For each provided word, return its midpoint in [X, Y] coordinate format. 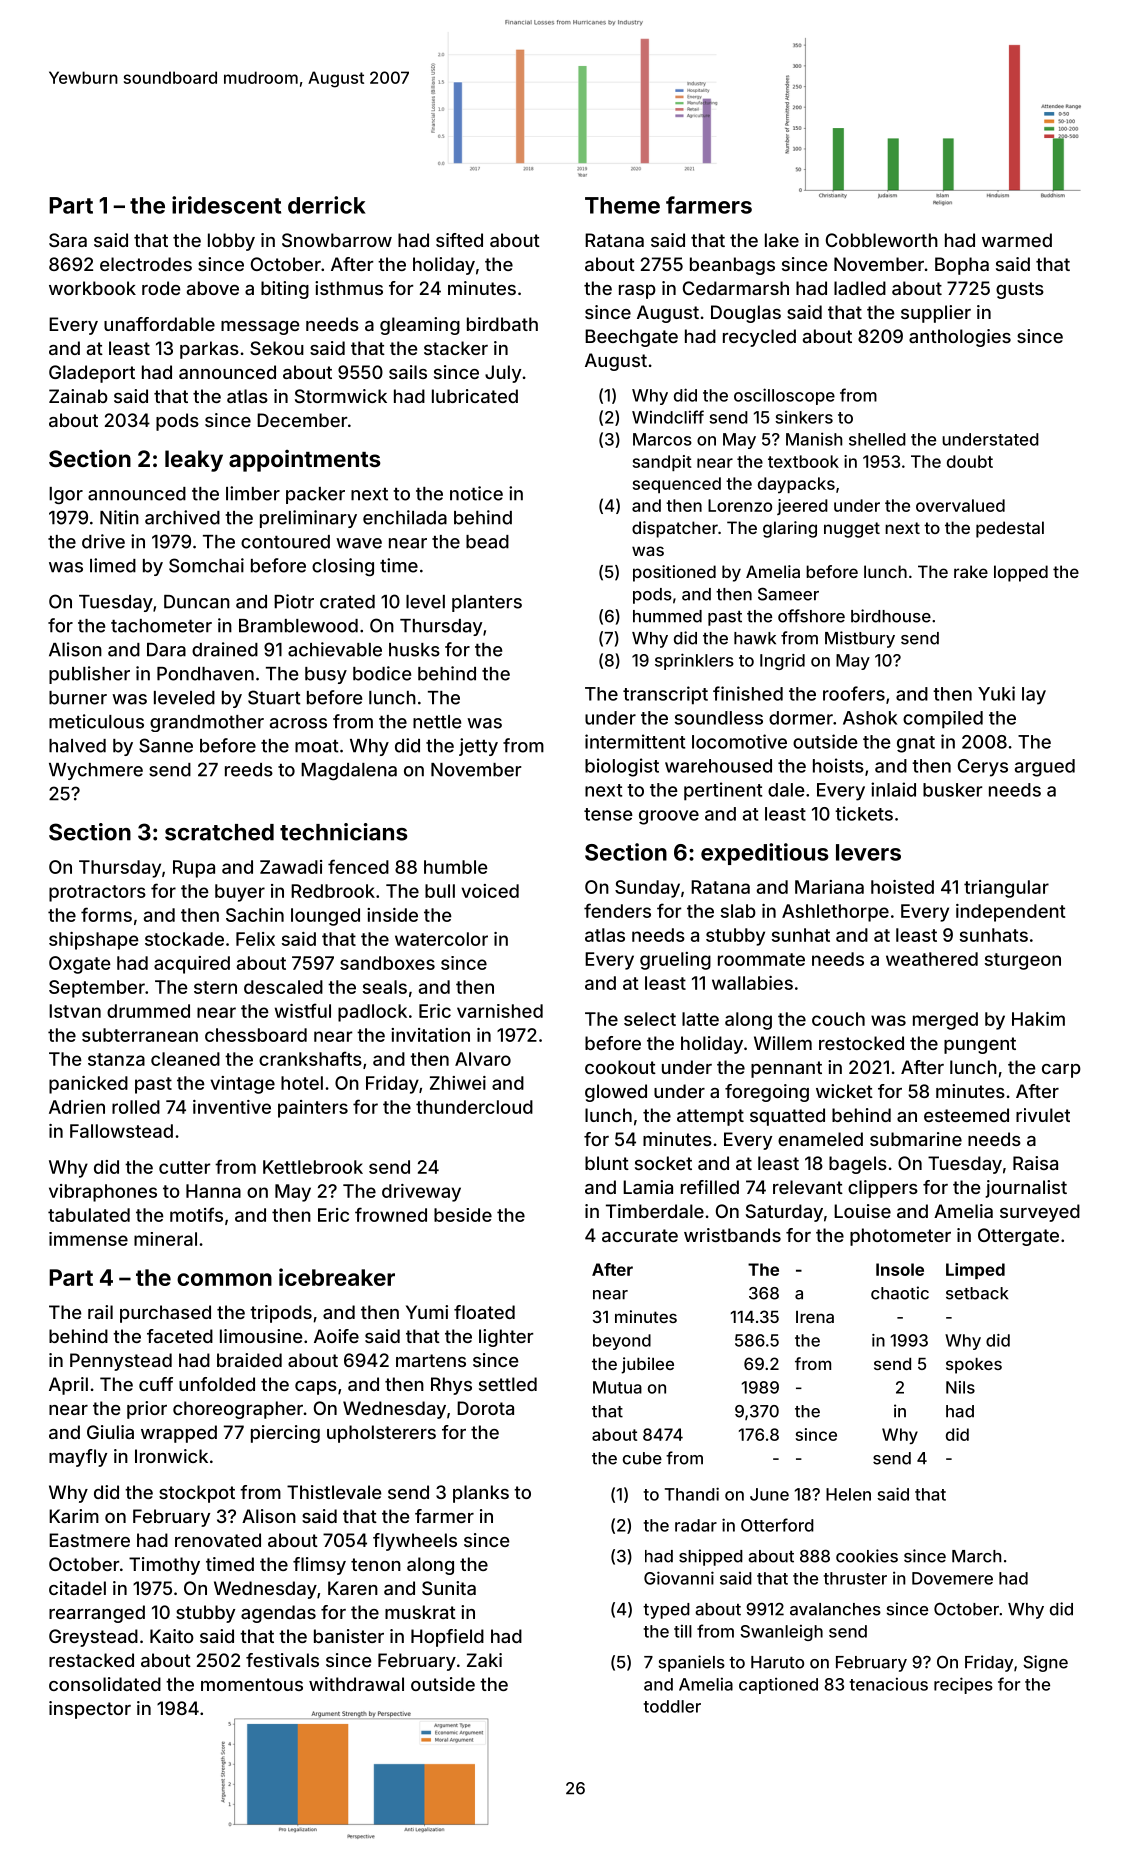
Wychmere [96, 771]
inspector [90, 1710]
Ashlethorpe [835, 913]
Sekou [277, 348]
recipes [963, 1685]
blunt [607, 1163]
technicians [344, 832]
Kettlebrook [313, 1167]
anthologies [960, 338]
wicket [844, 1091]
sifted [459, 240]
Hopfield [447, 1638]
